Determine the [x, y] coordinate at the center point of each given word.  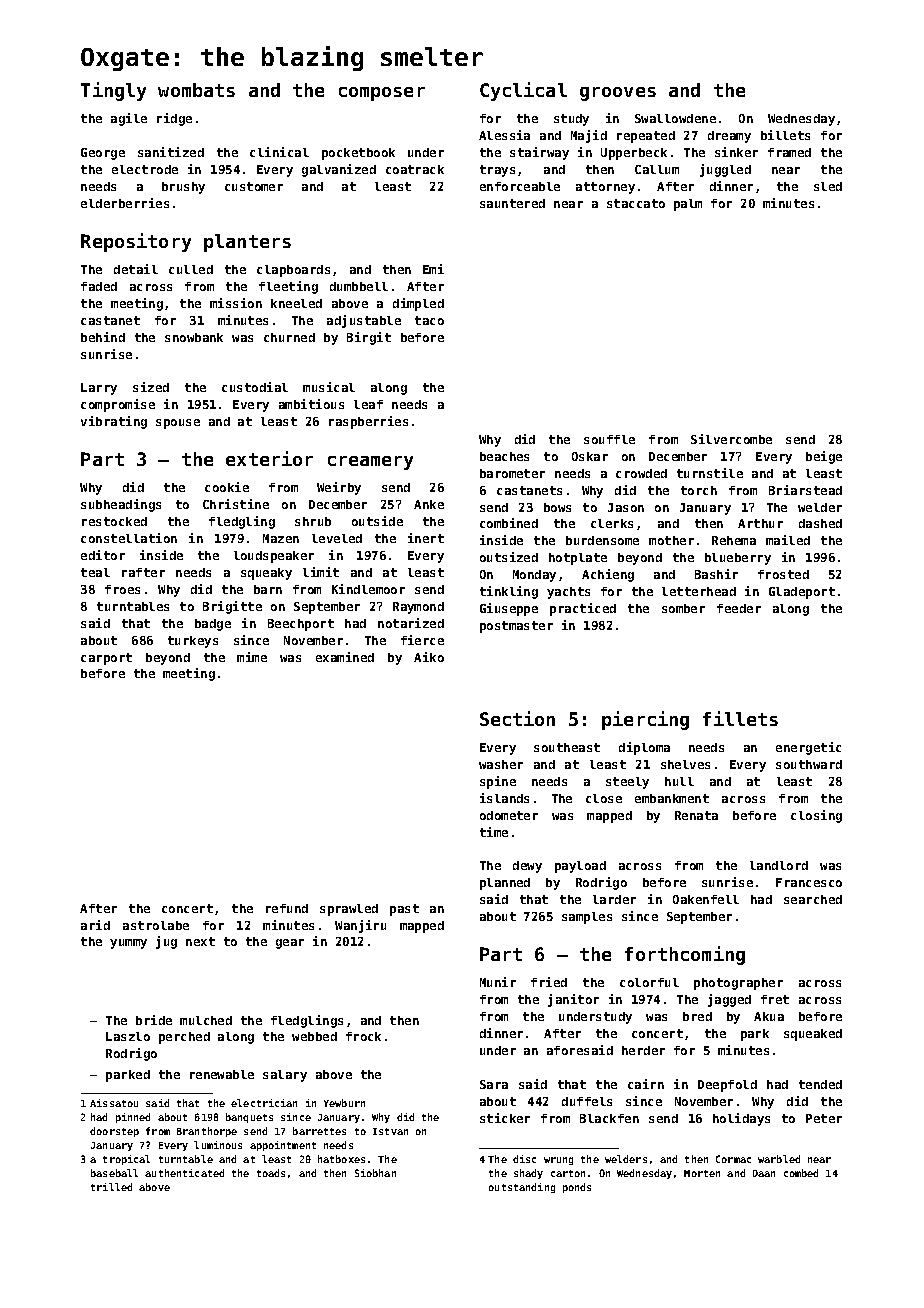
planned [505, 884]
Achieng [608, 575]
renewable [222, 1074]
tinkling [509, 592]
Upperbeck [634, 154]
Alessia [504, 135]
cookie [227, 487]
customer [254, 186]
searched [813, 899]
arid [95, 925]
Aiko [429, 657]
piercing [645, 720]
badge [213, 625]
